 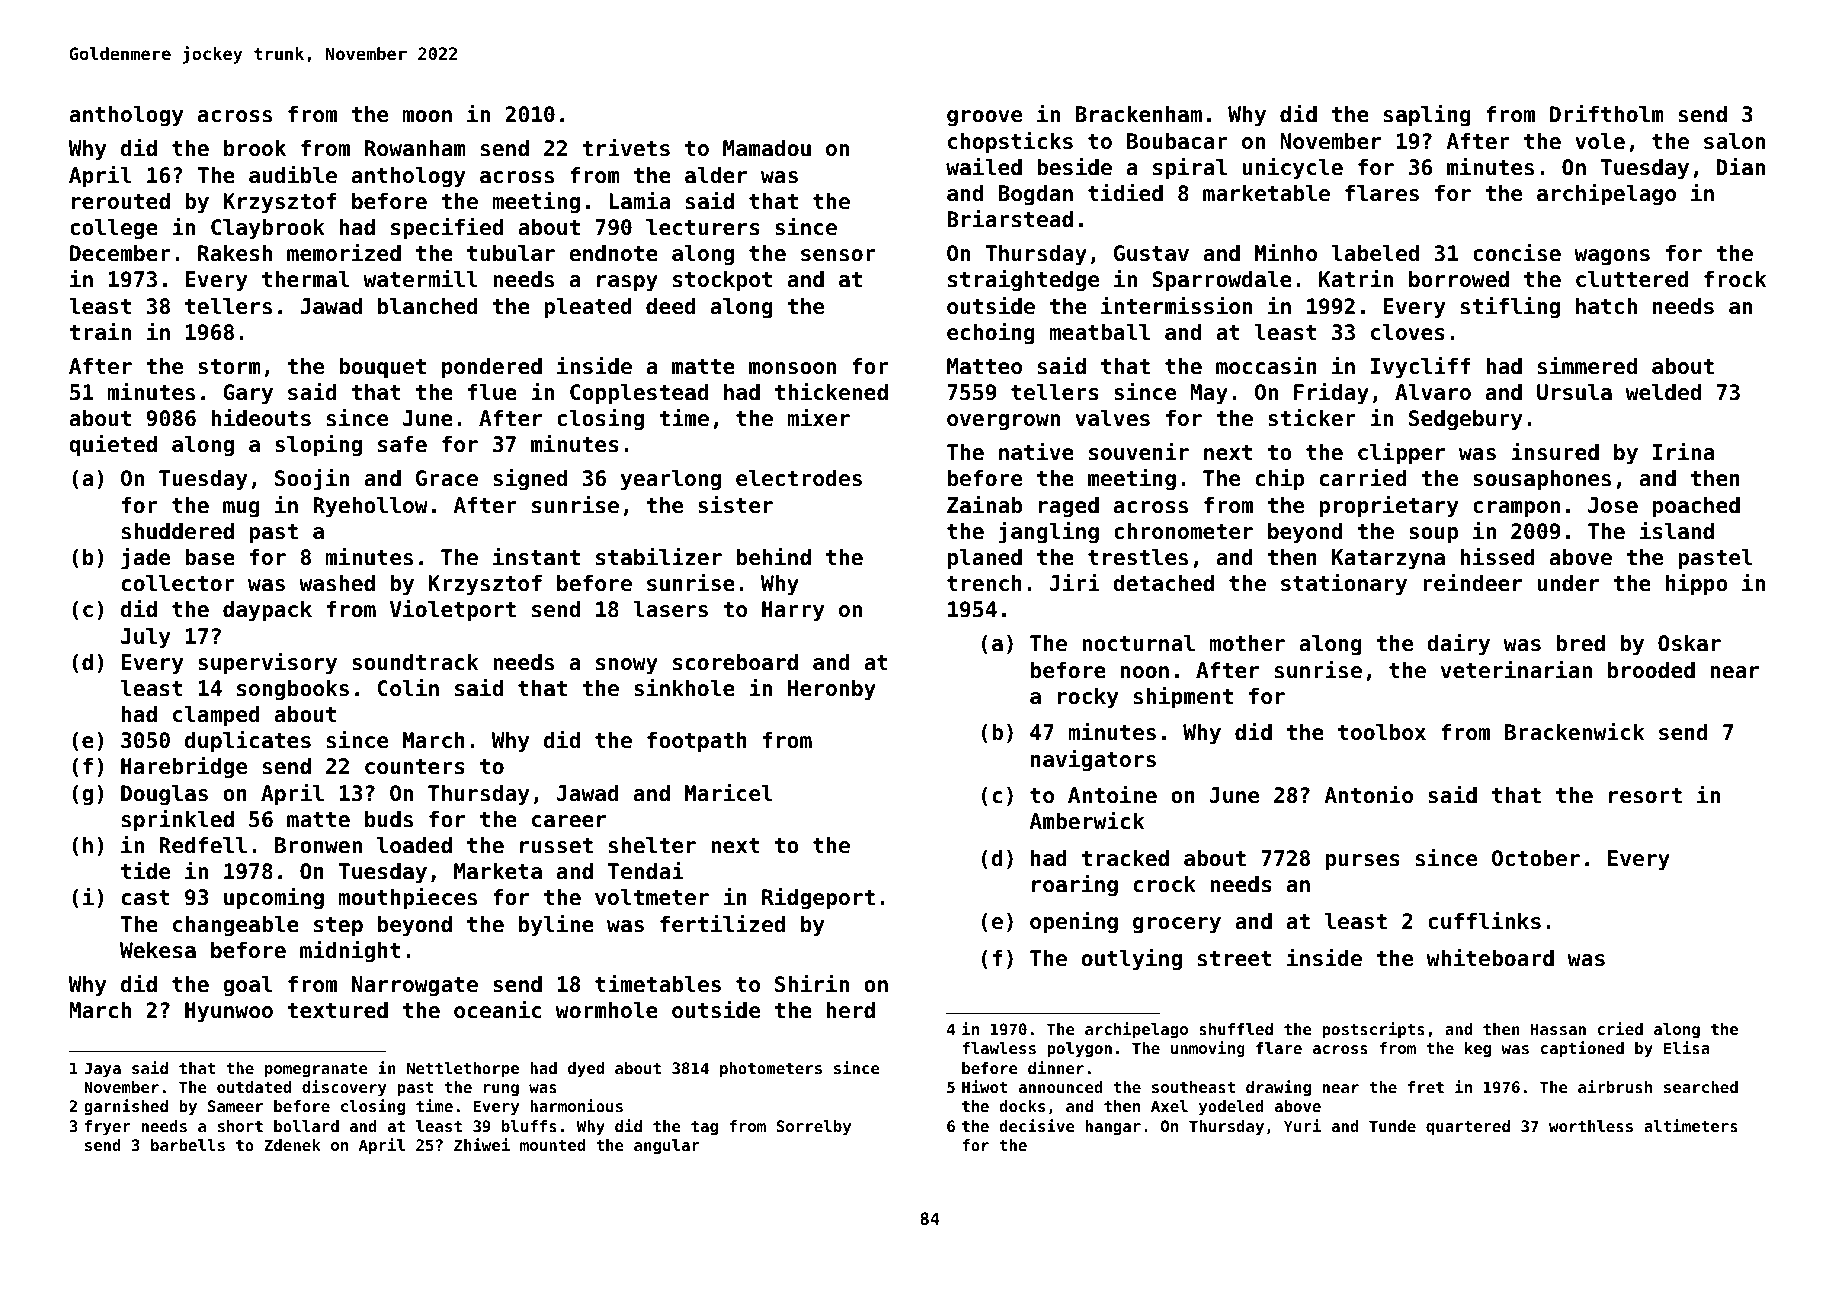 What do you see at coordinates (1023, 280) in the screenshot?
I see `straightedge` at bounding box center [1023, 280].
